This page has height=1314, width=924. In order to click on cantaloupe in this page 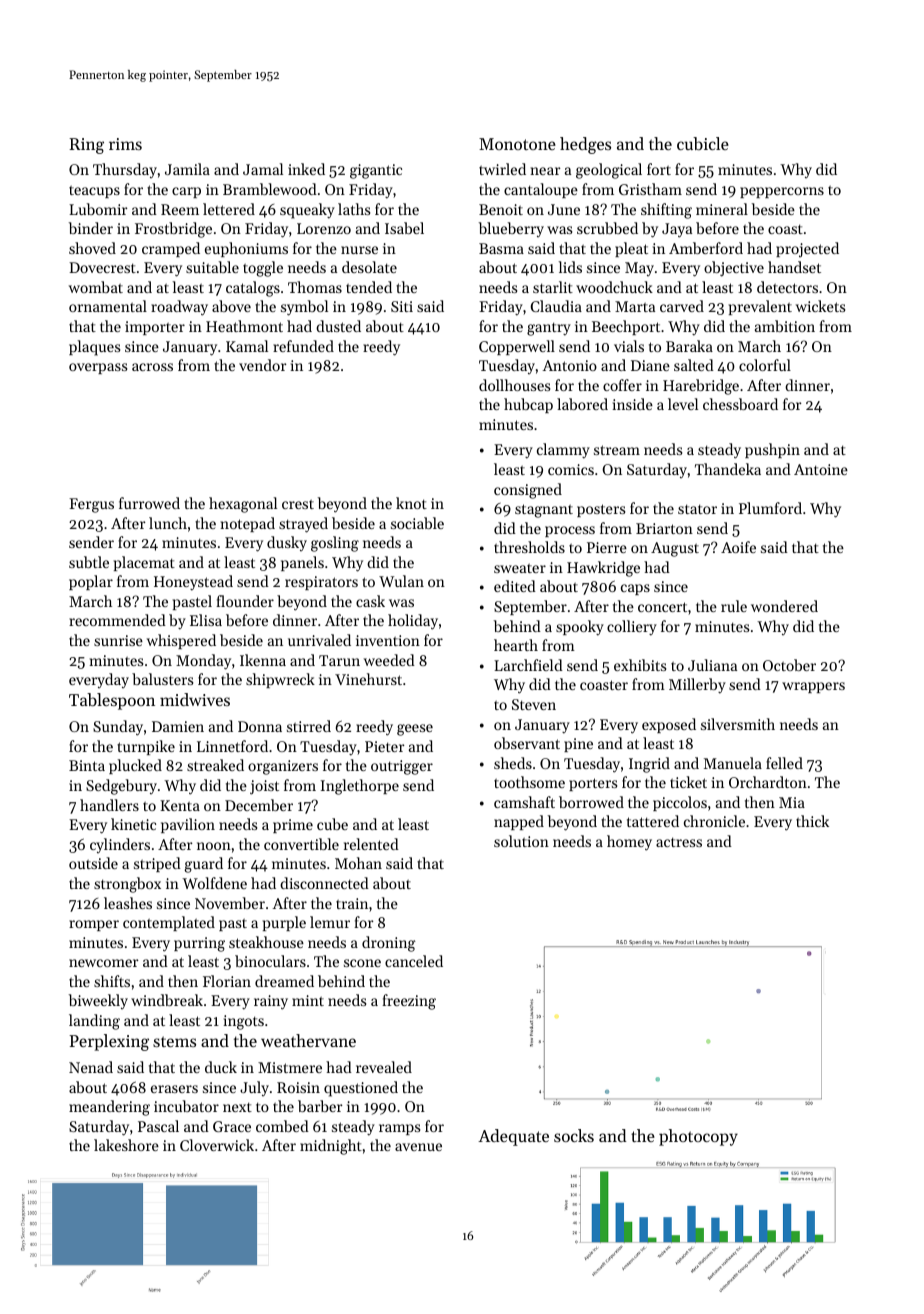, I will do `click(541, 190)`.
